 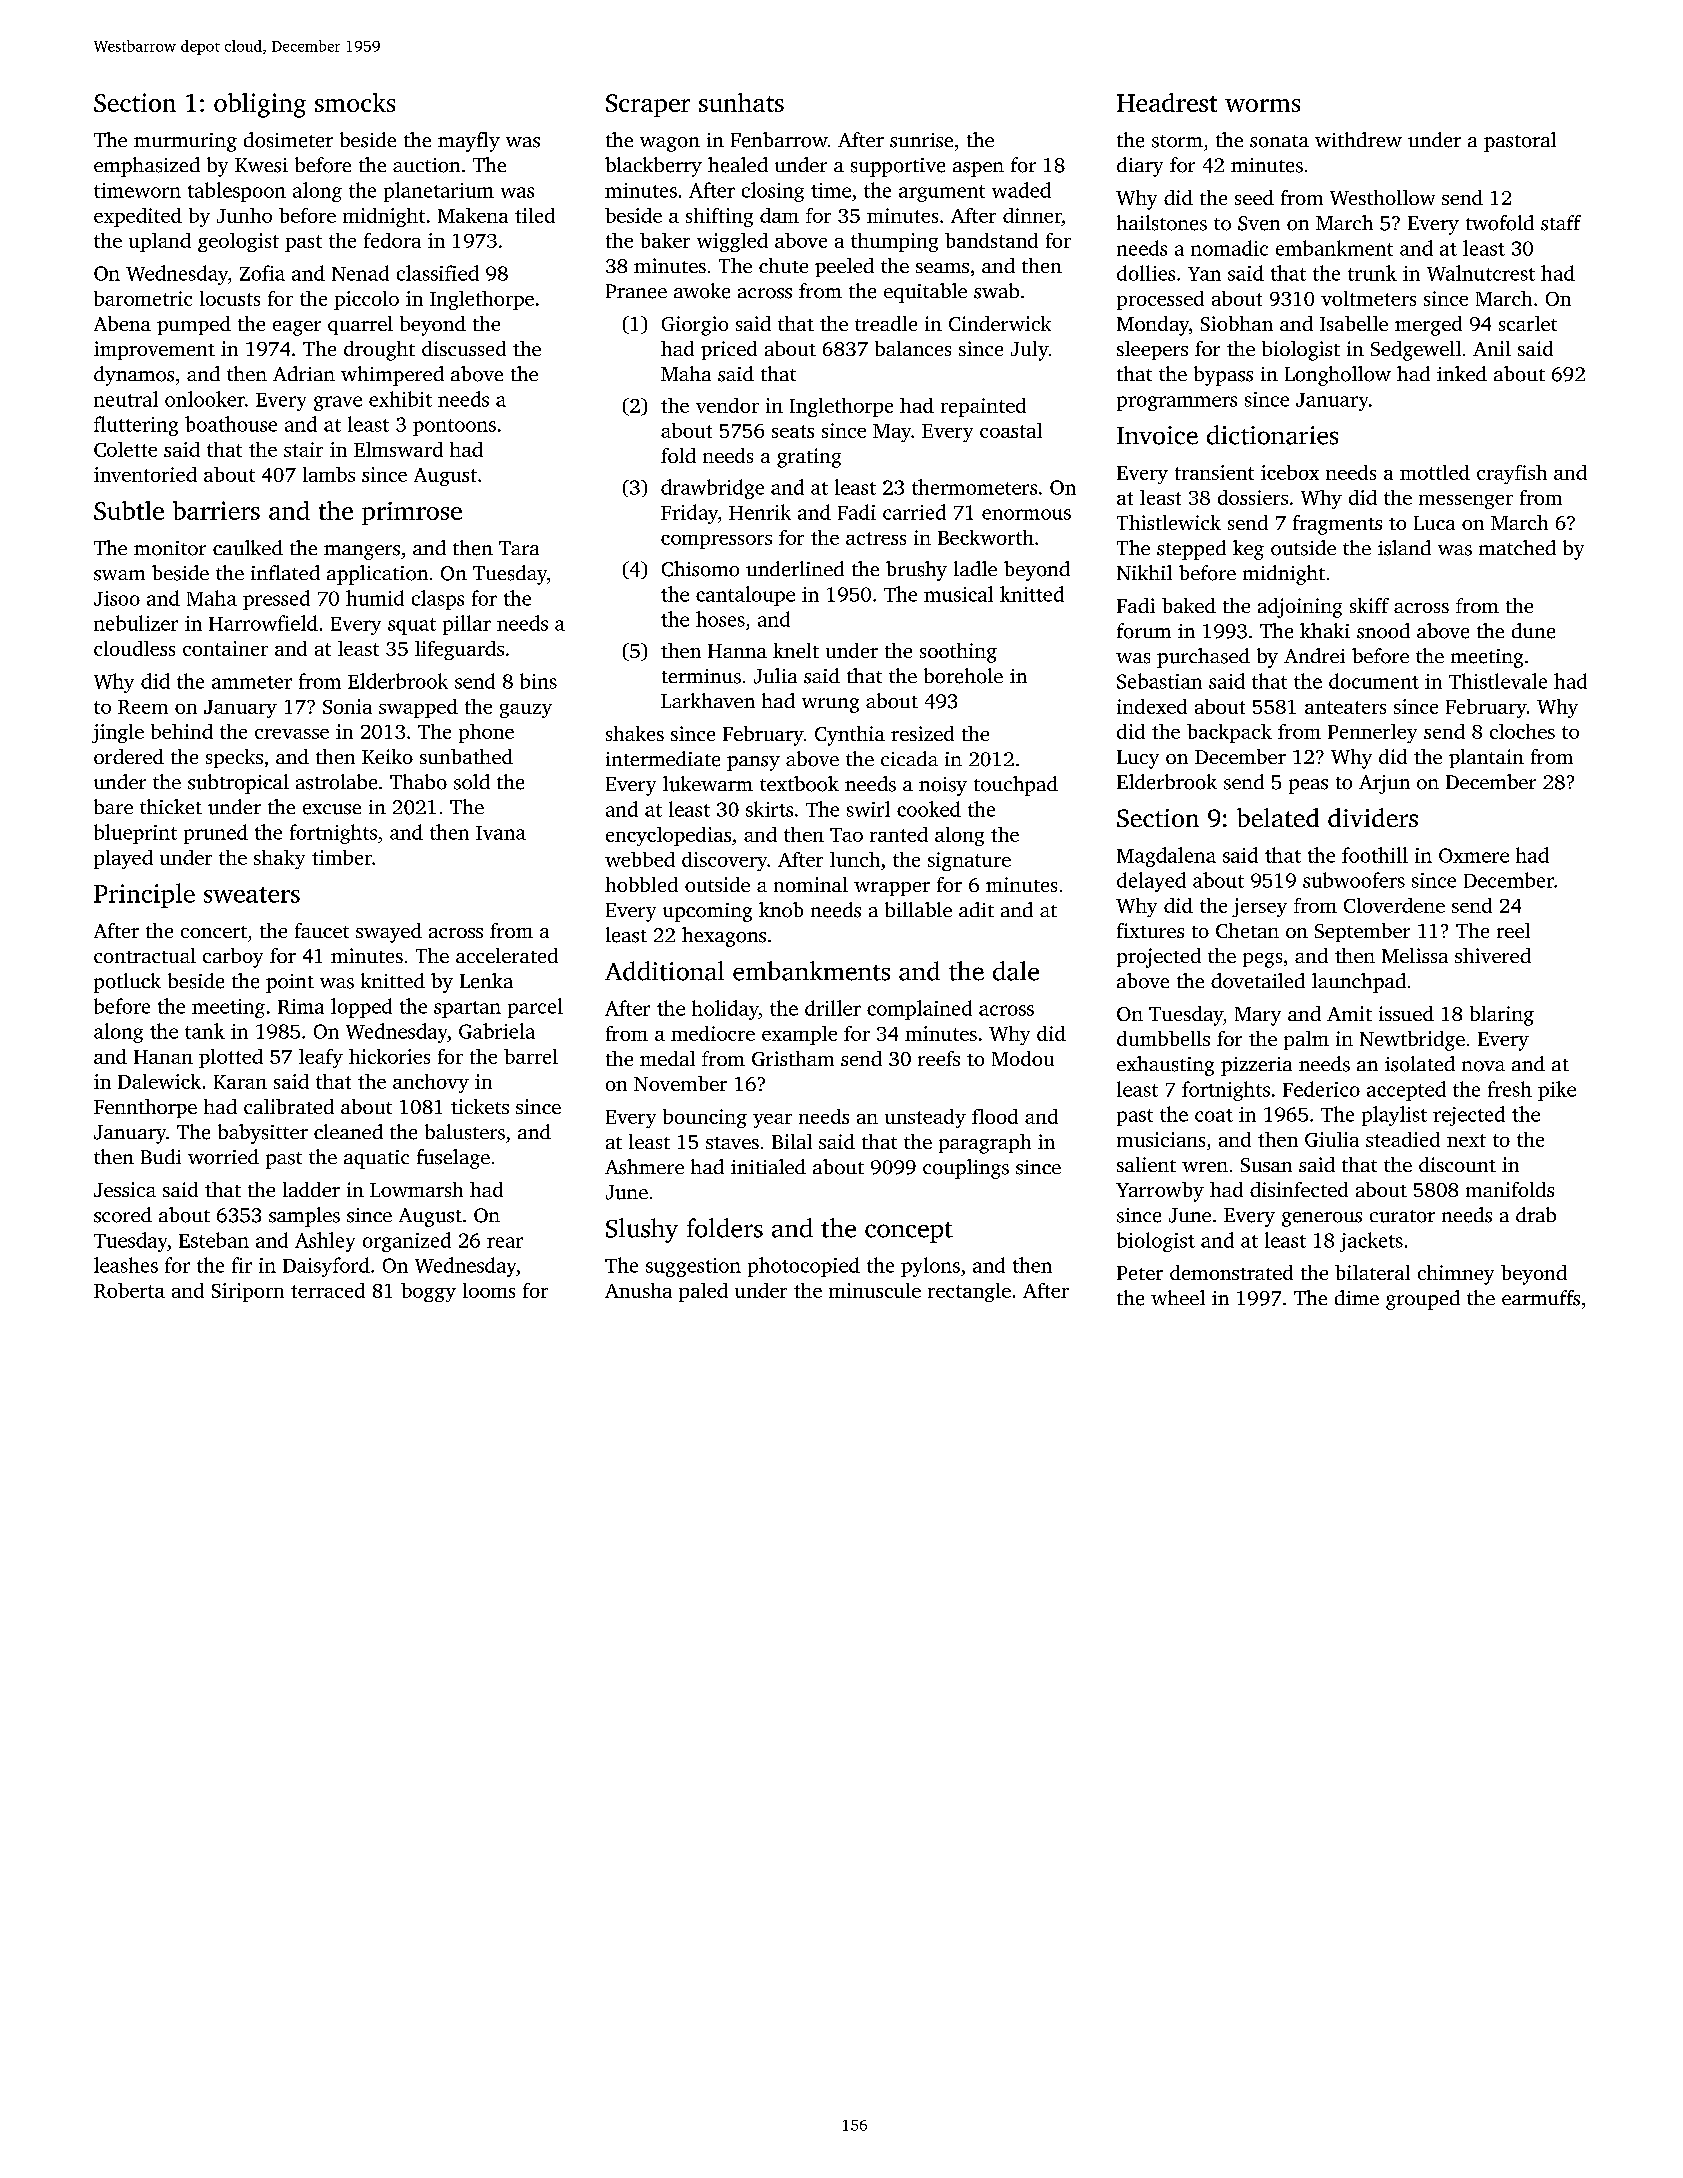 I want to click on smocks, so click(x=355, y=102).
